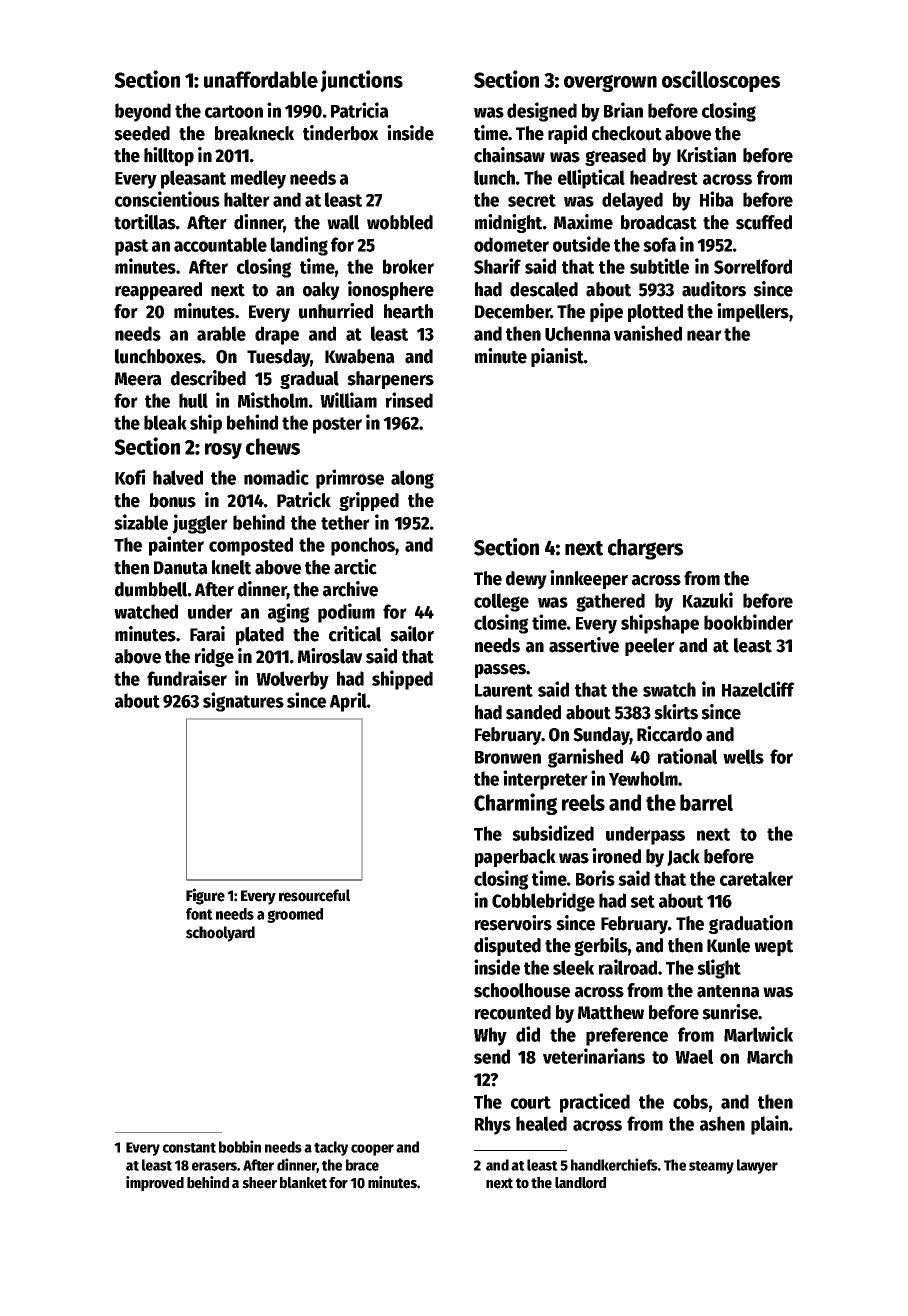 The image size is (908, 1316). What do you see at coordinates (743, 756) in the screenshot?
I see `wells` at bounding box center [743, 756].
